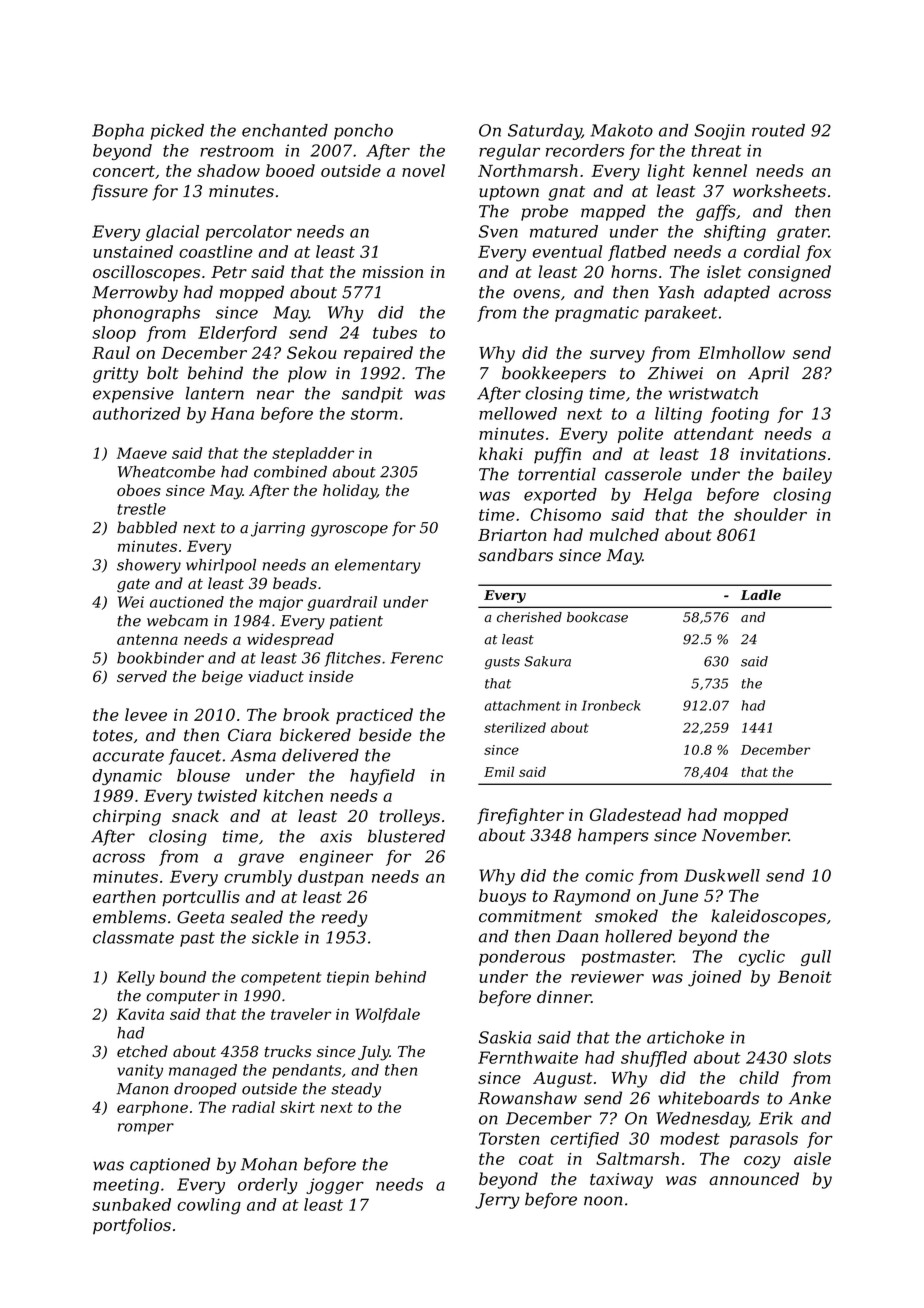 This document has height=1308, width=924. What do you see at coordinates (545, 132) in the document?
I see `Saturday` at bounding box center [545, 132].
